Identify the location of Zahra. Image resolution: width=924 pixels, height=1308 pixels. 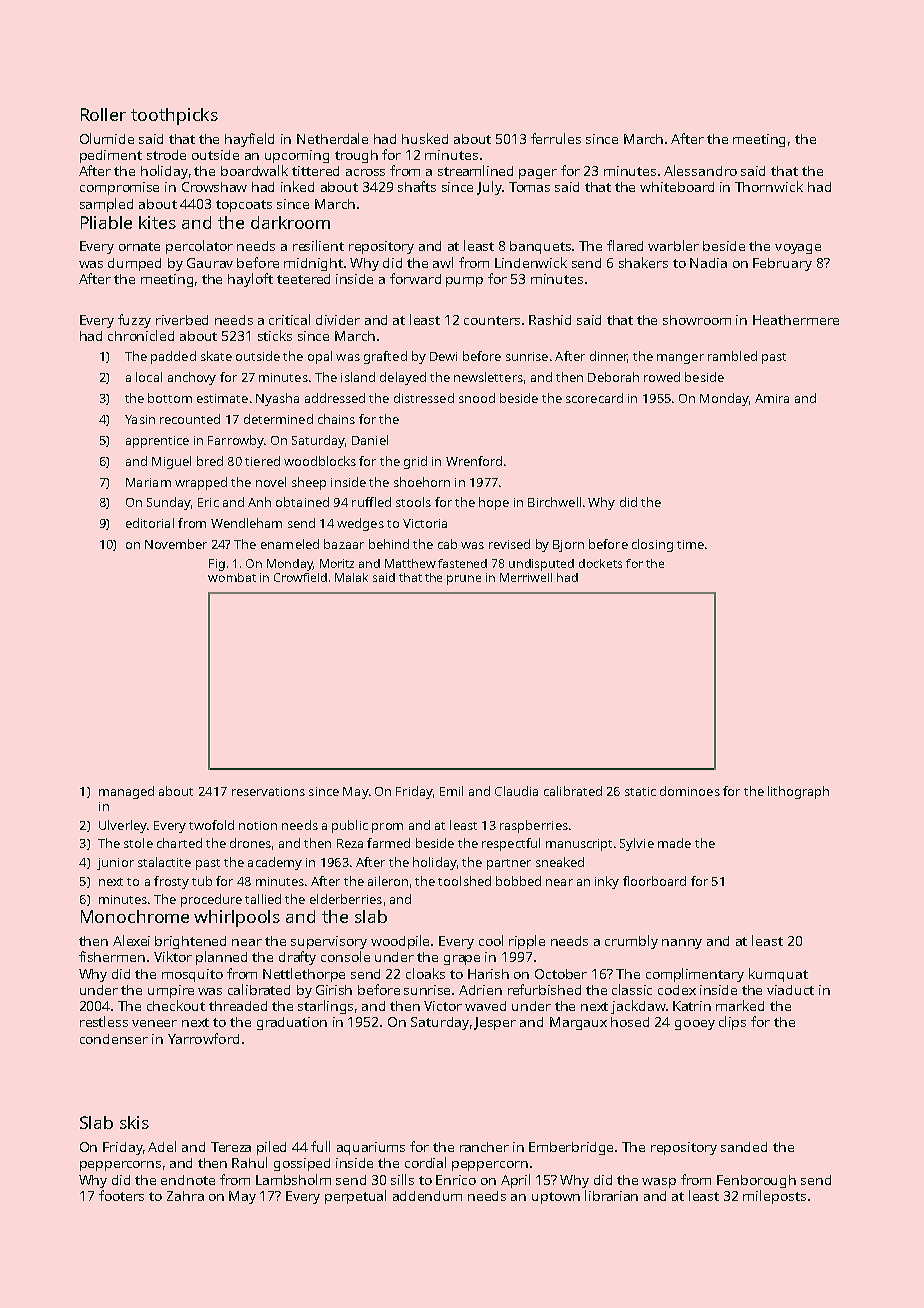
(185, 1196).
